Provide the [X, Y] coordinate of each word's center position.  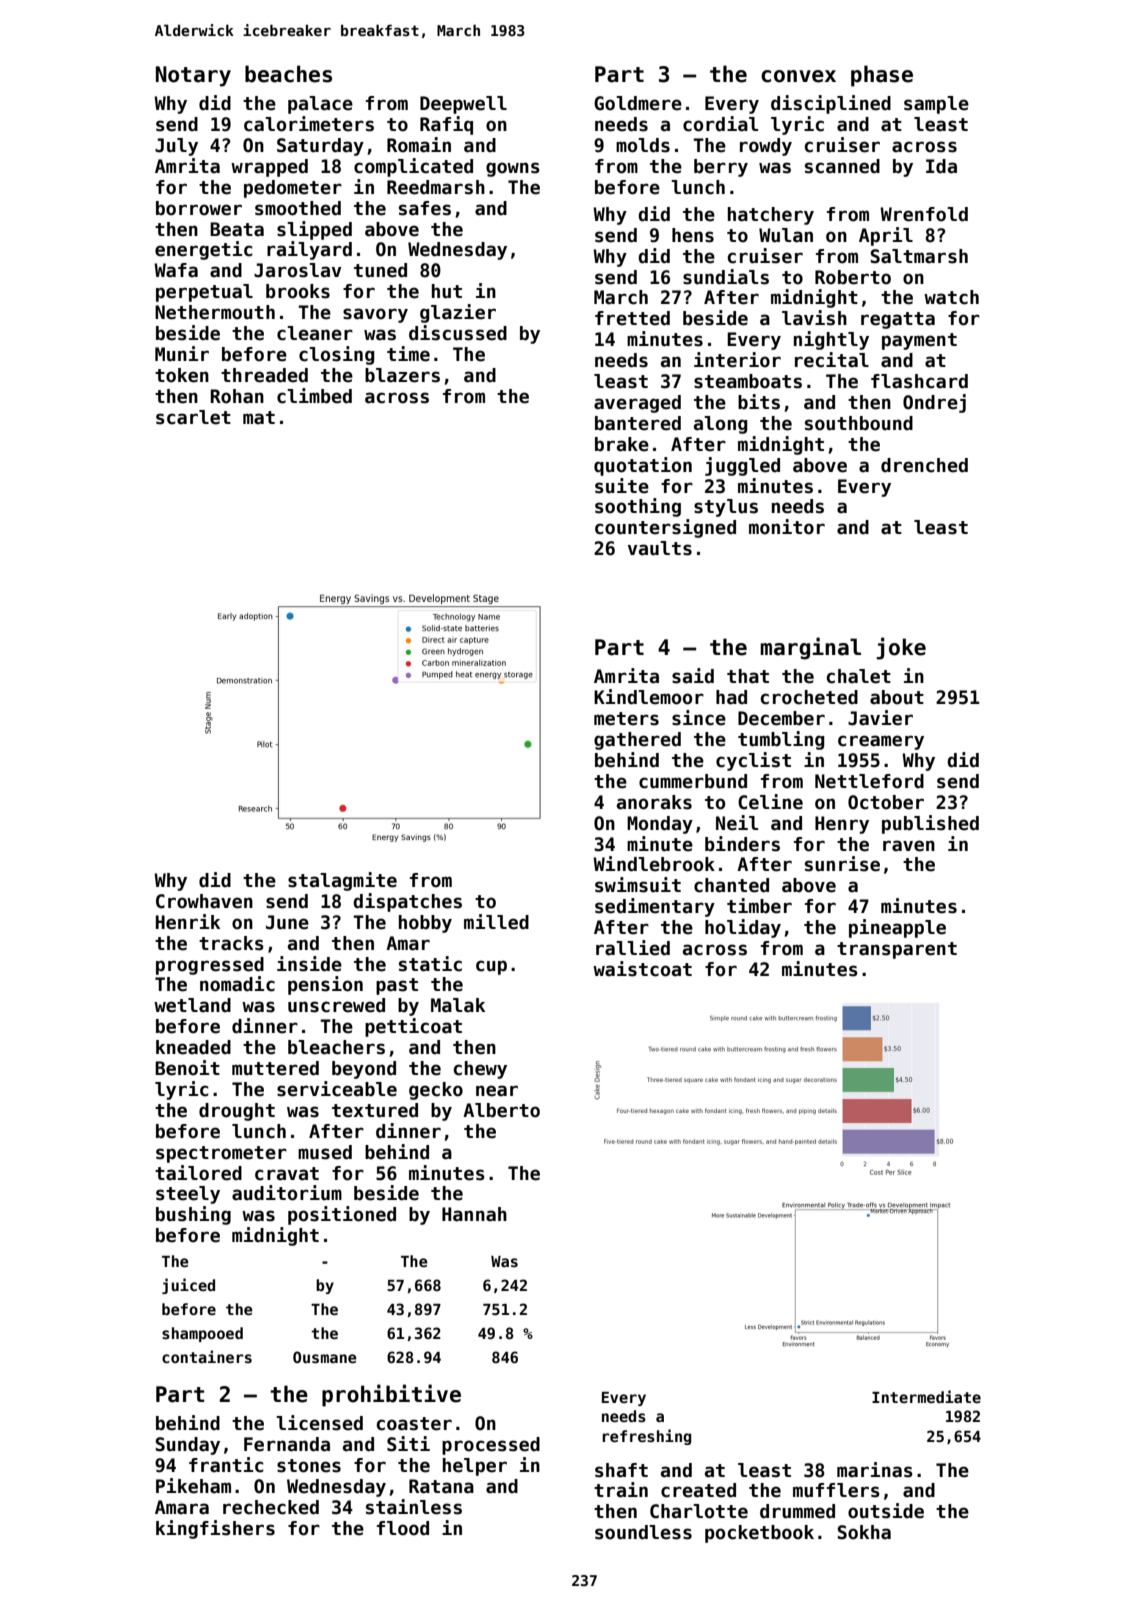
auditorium [287, 1193]
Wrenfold [924, 214]
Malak [458, 1005]
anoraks [654, 802]
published [930, 824]
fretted [632, 318]
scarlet [193, 417]
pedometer [293, 189]
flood [403, 1528]
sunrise [842, 864]
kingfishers [215, 1529]
